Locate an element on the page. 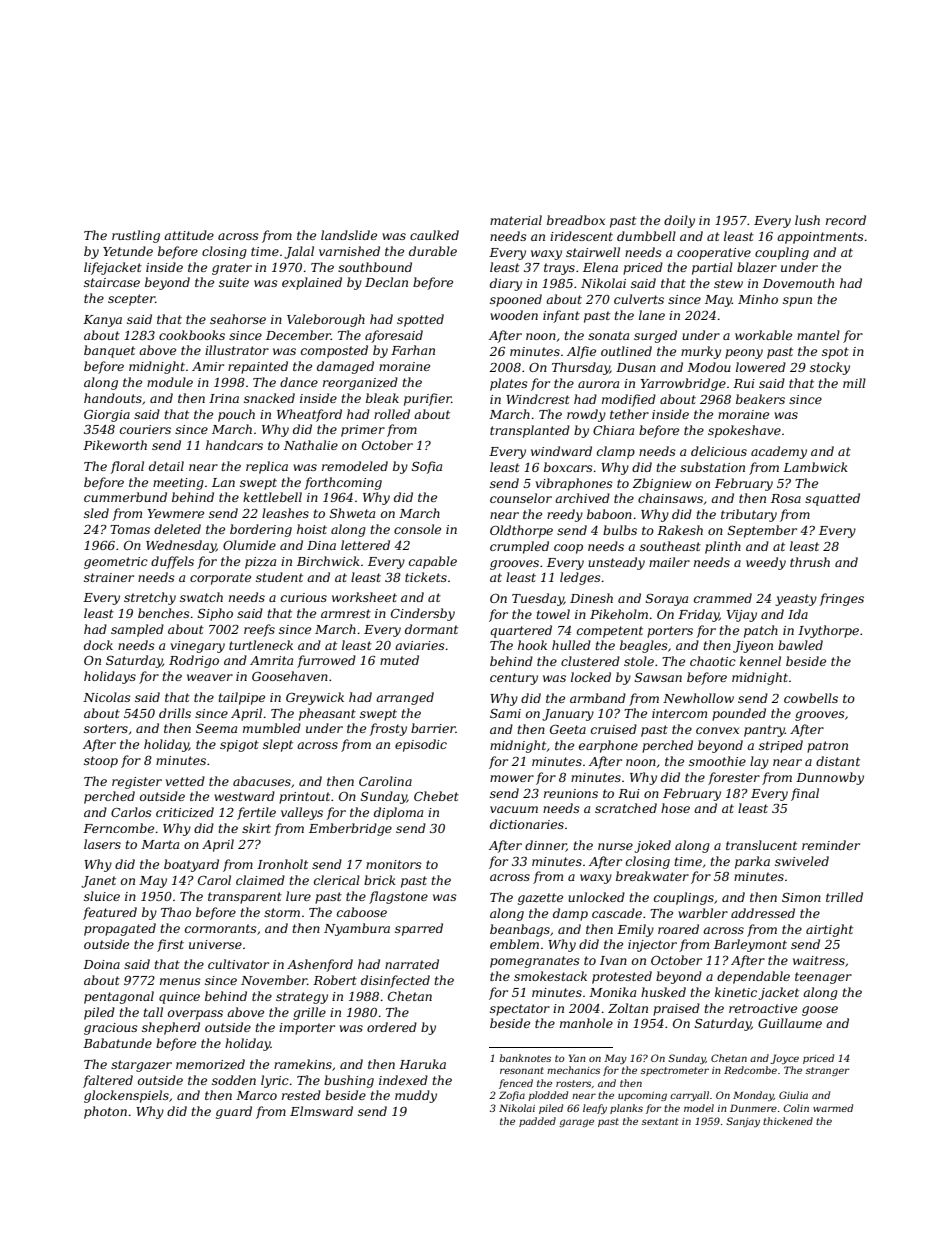  propagated is located at coordinates (120, 929).
